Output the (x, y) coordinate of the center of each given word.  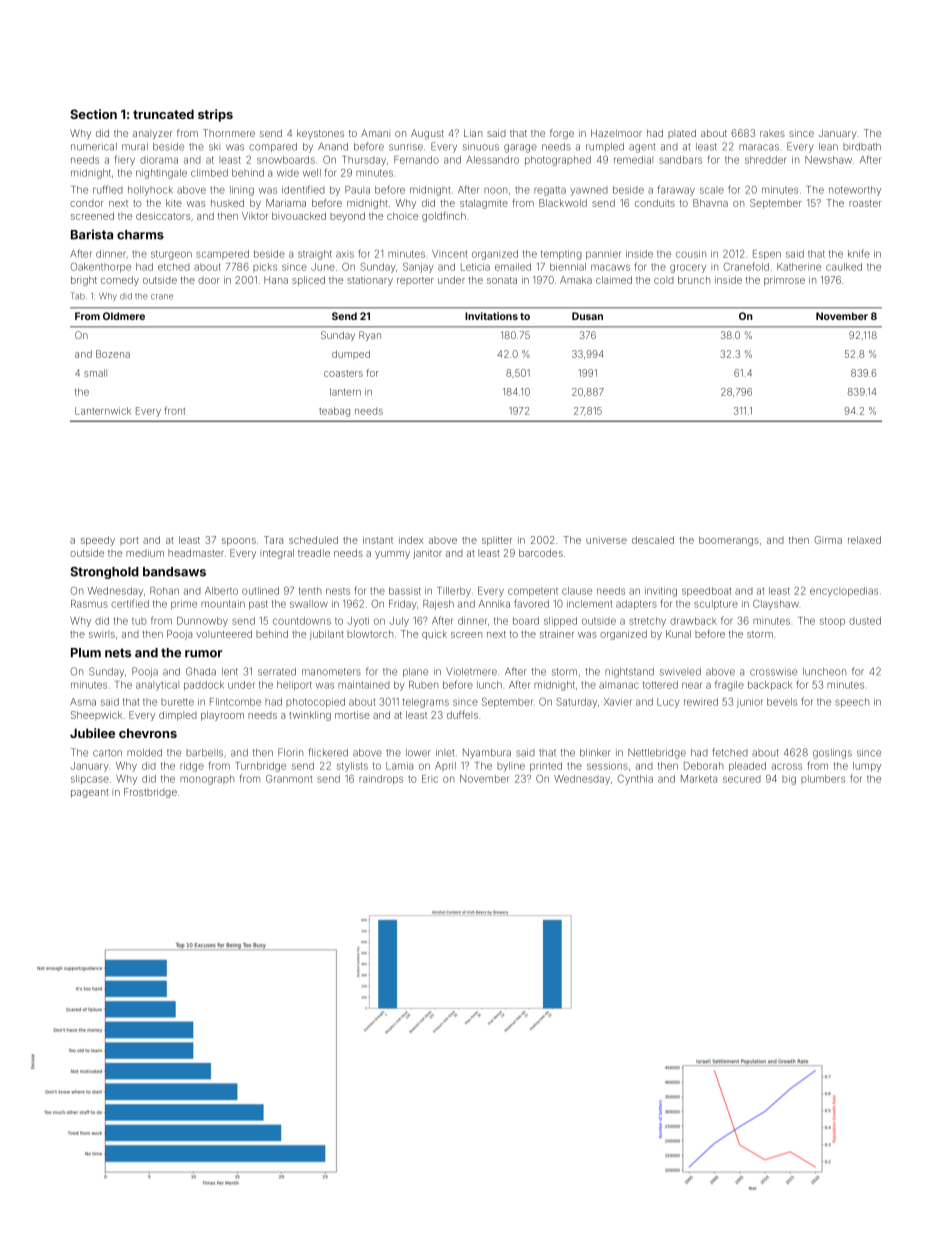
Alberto (221, 591)
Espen (767, 255)
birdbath (862, 147)
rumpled (605, 147)
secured (742, 779)
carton (107, 753)
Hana (276, 280)
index (411, 540)
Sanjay (418, 268)
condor (86, 203)
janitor (427, 554)
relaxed (864, 540)
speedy (98, 541)
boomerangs (729, 541)
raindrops (381, 780)
